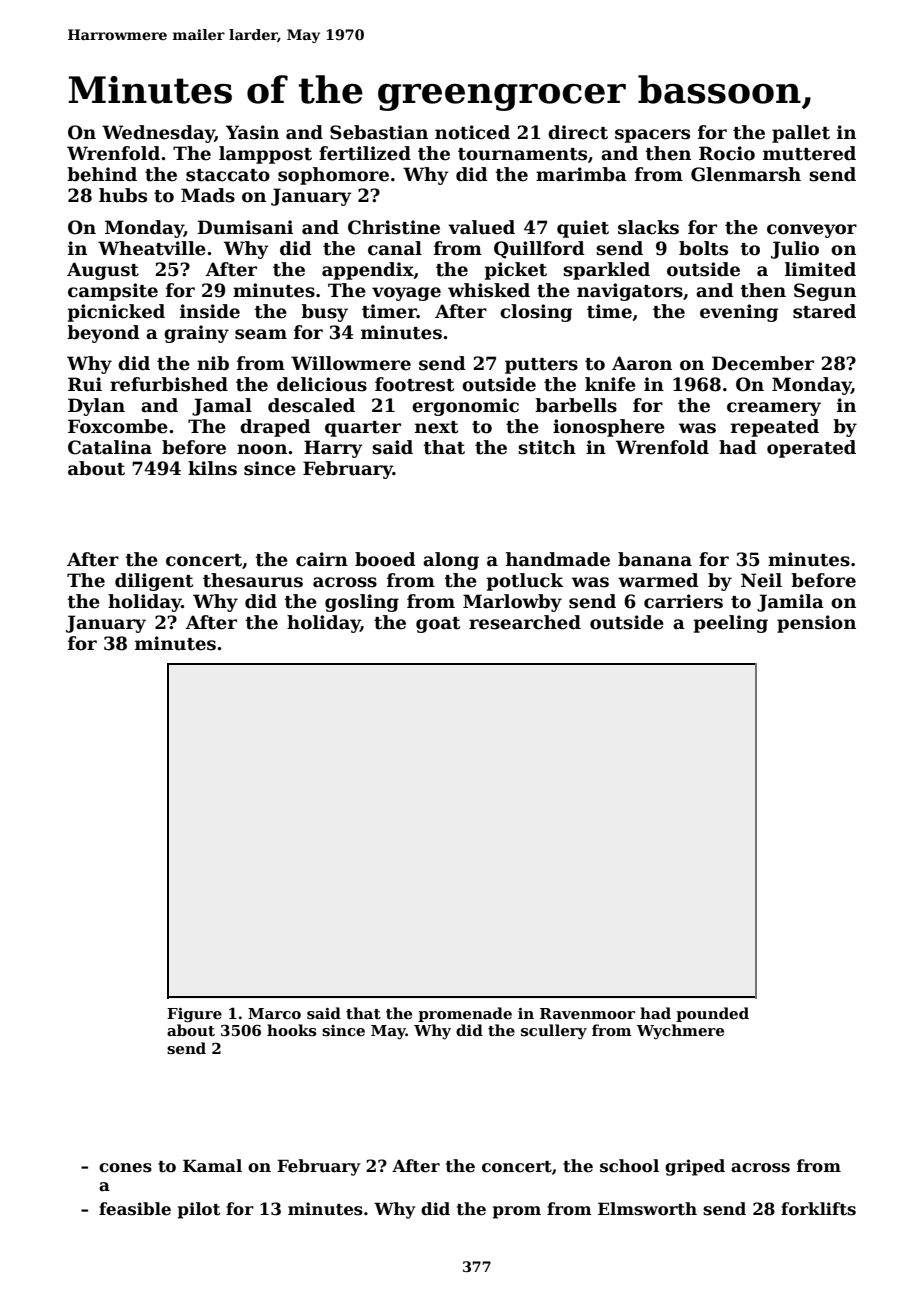 The height and width of the page is (1314, 924). Describe the element at coordinates (554, 1032) in the page. I see `scullery` at that location.
